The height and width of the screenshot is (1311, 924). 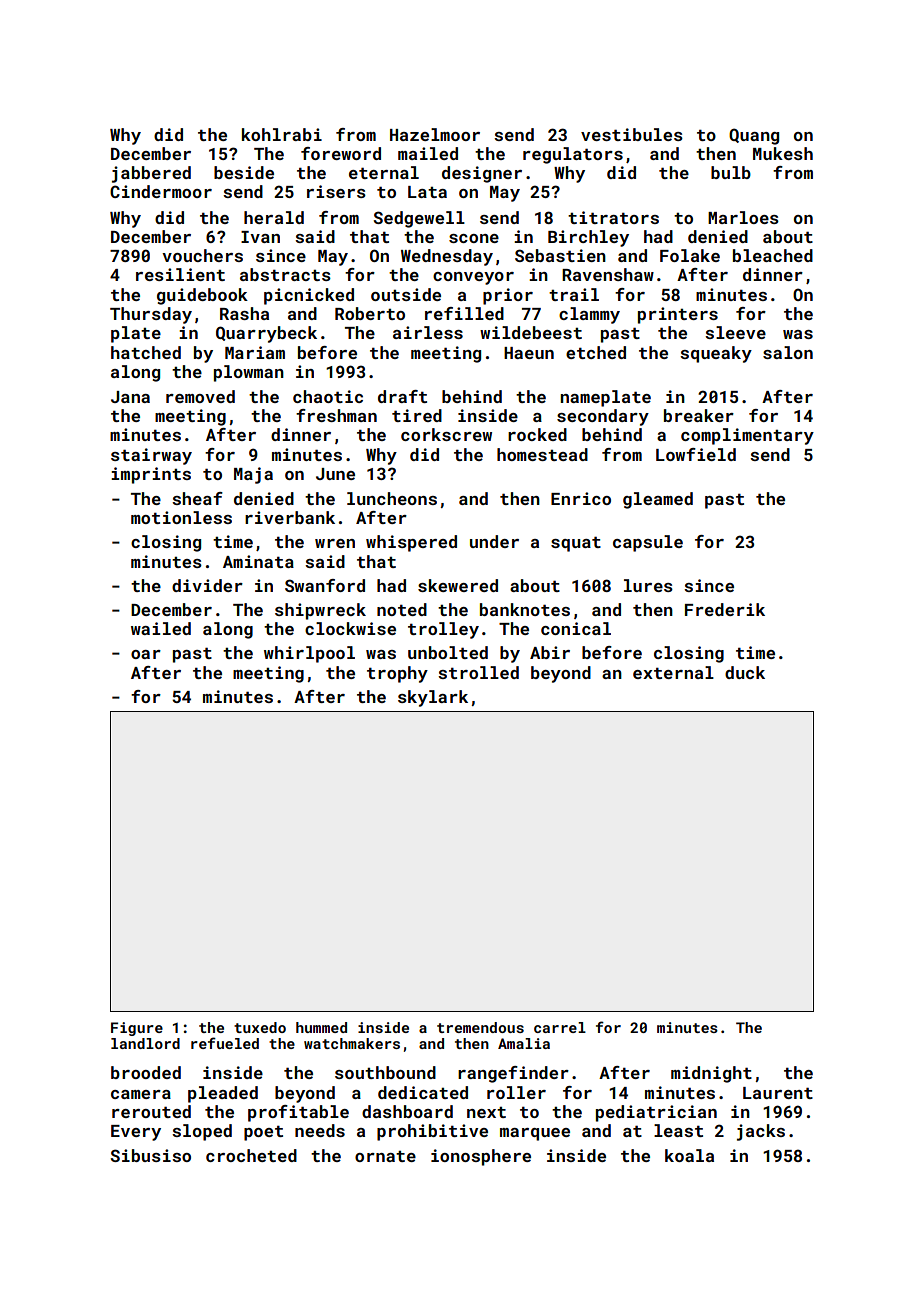 What do you see at coordinates (745, 672) in the screenshot?
I see `duck` at bounding box center [745, 672].
